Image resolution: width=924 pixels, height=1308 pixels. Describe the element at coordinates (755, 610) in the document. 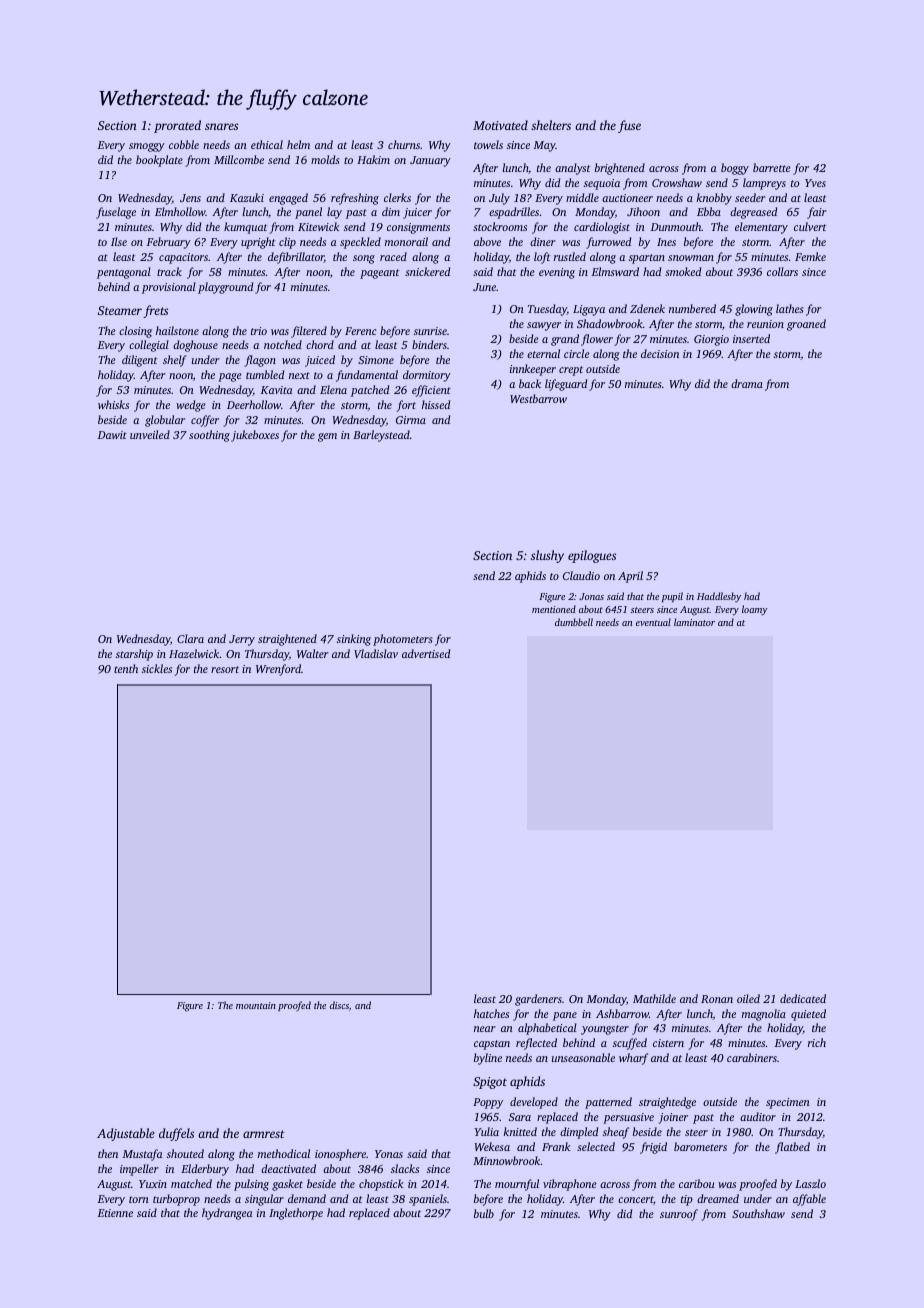

I see `loamy` at that location.
